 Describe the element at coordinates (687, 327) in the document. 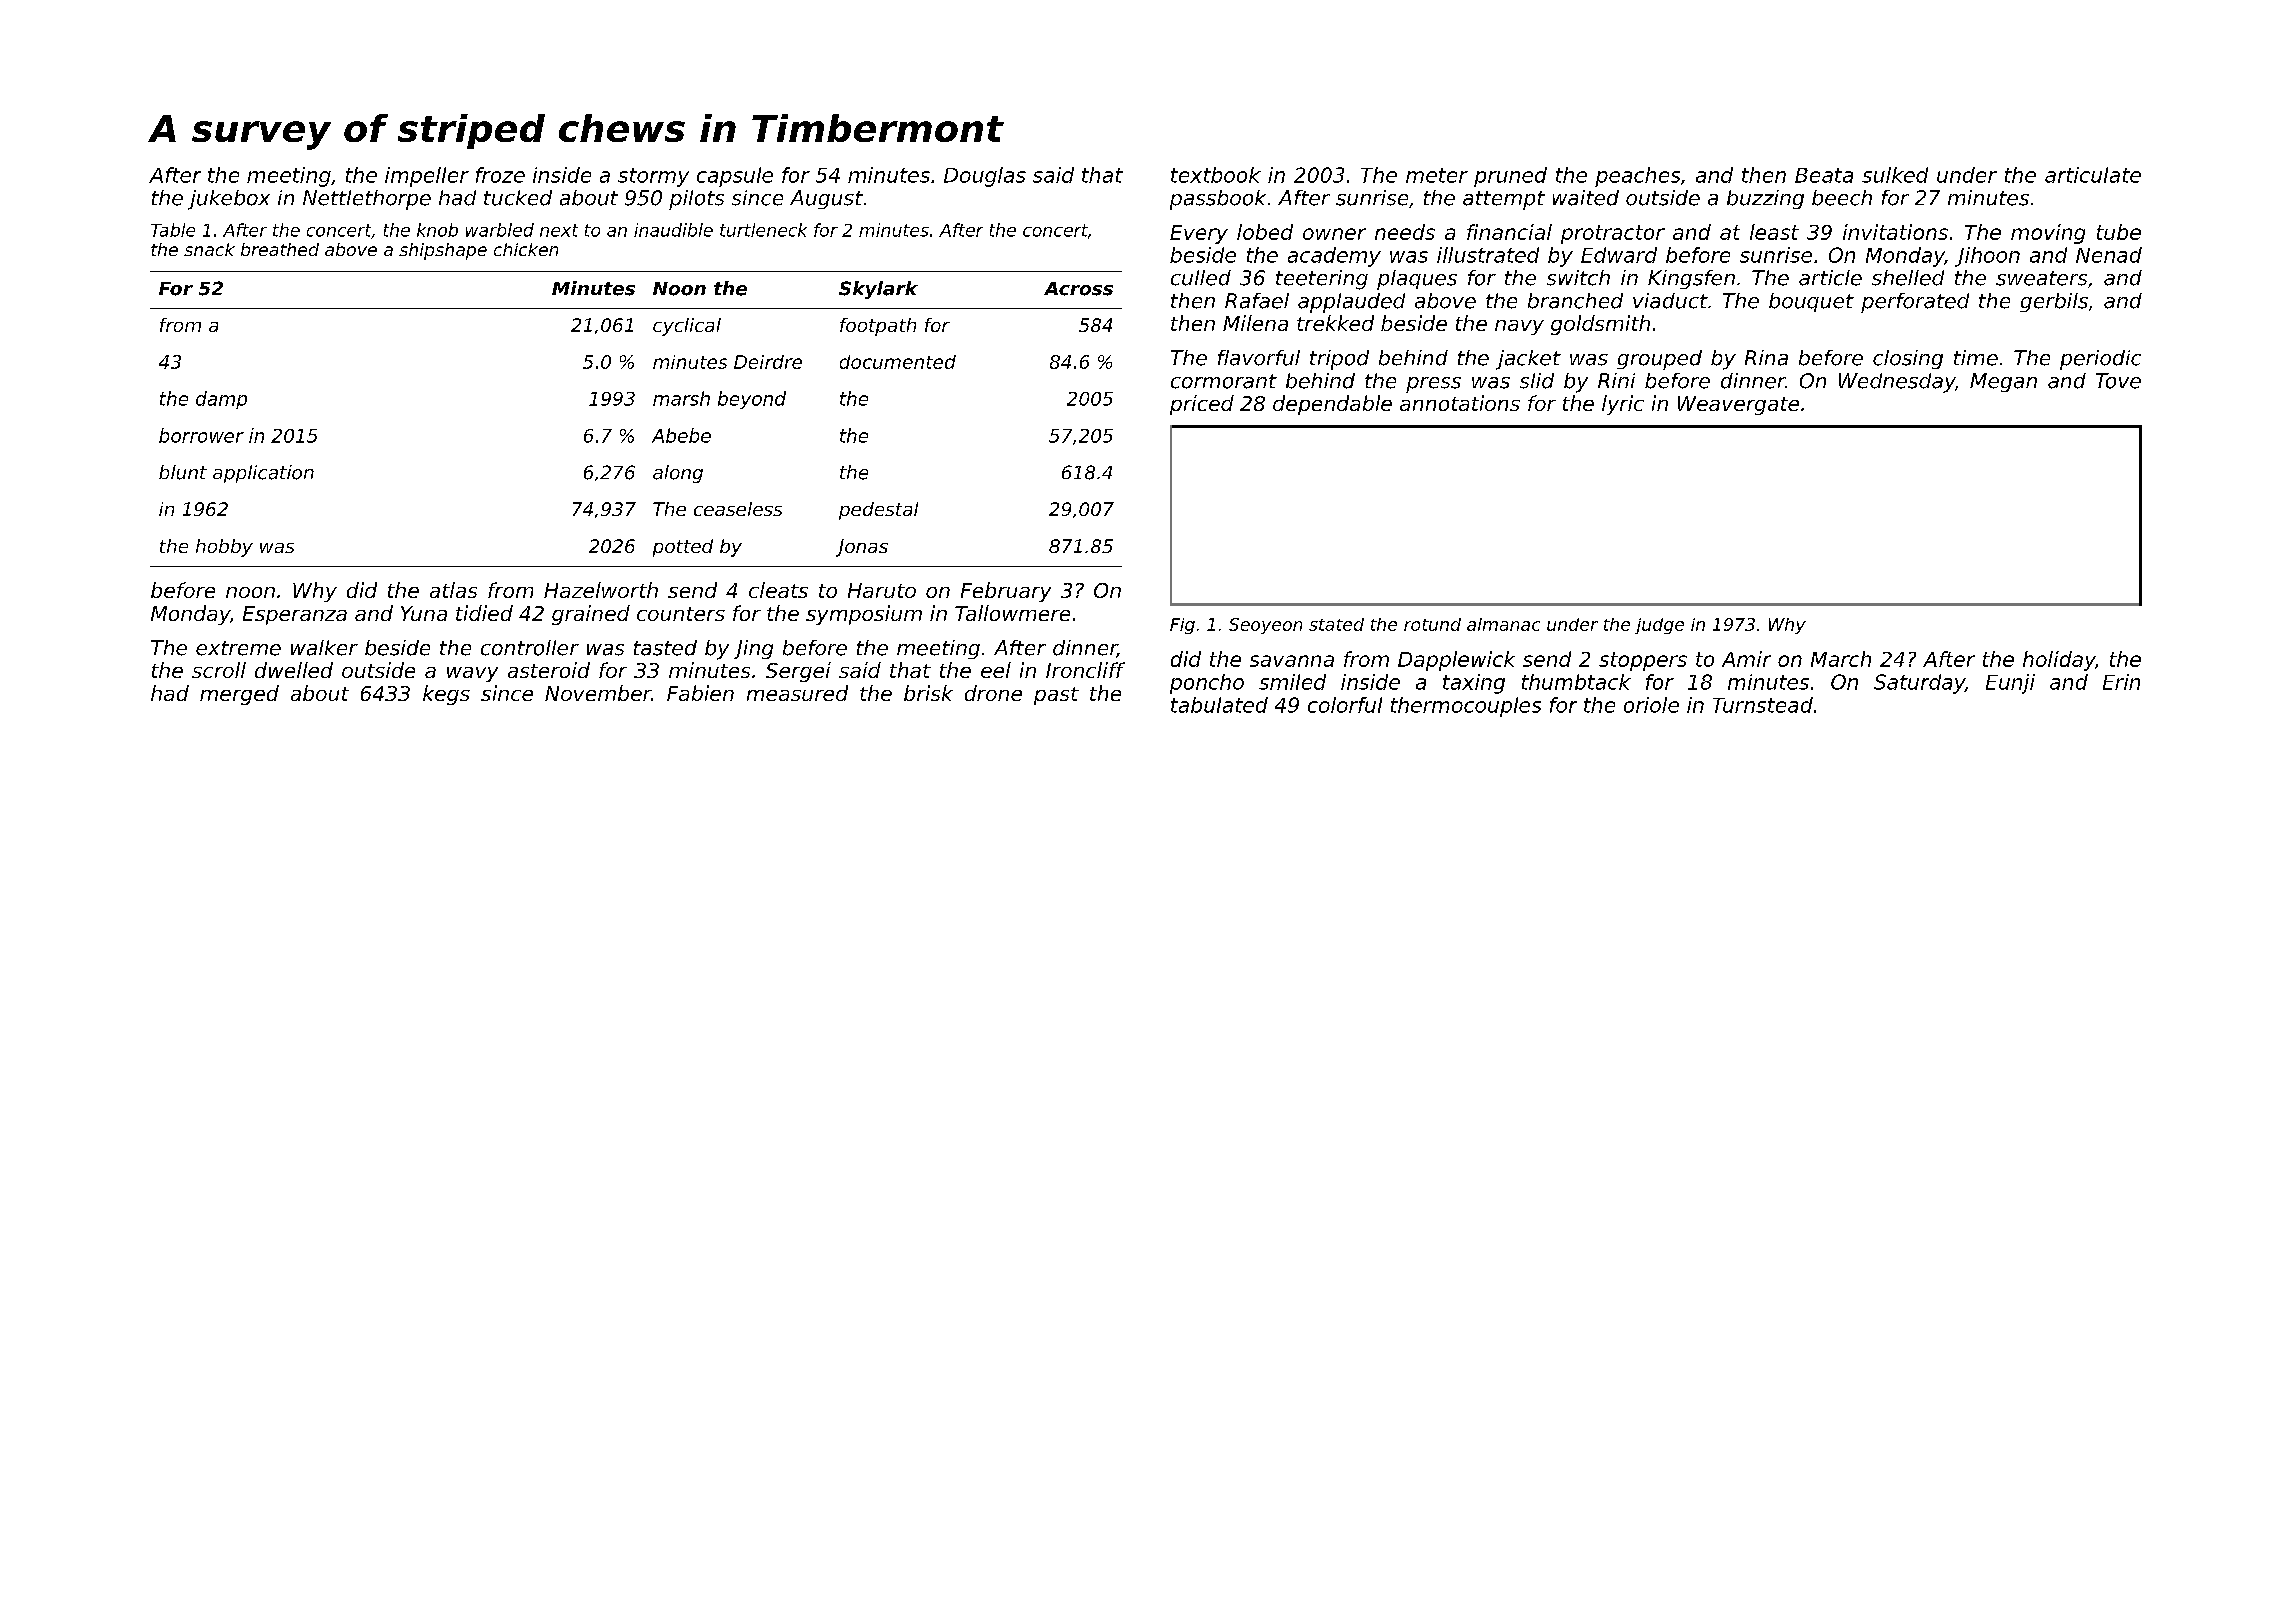

I see `cyclical` at that location.
